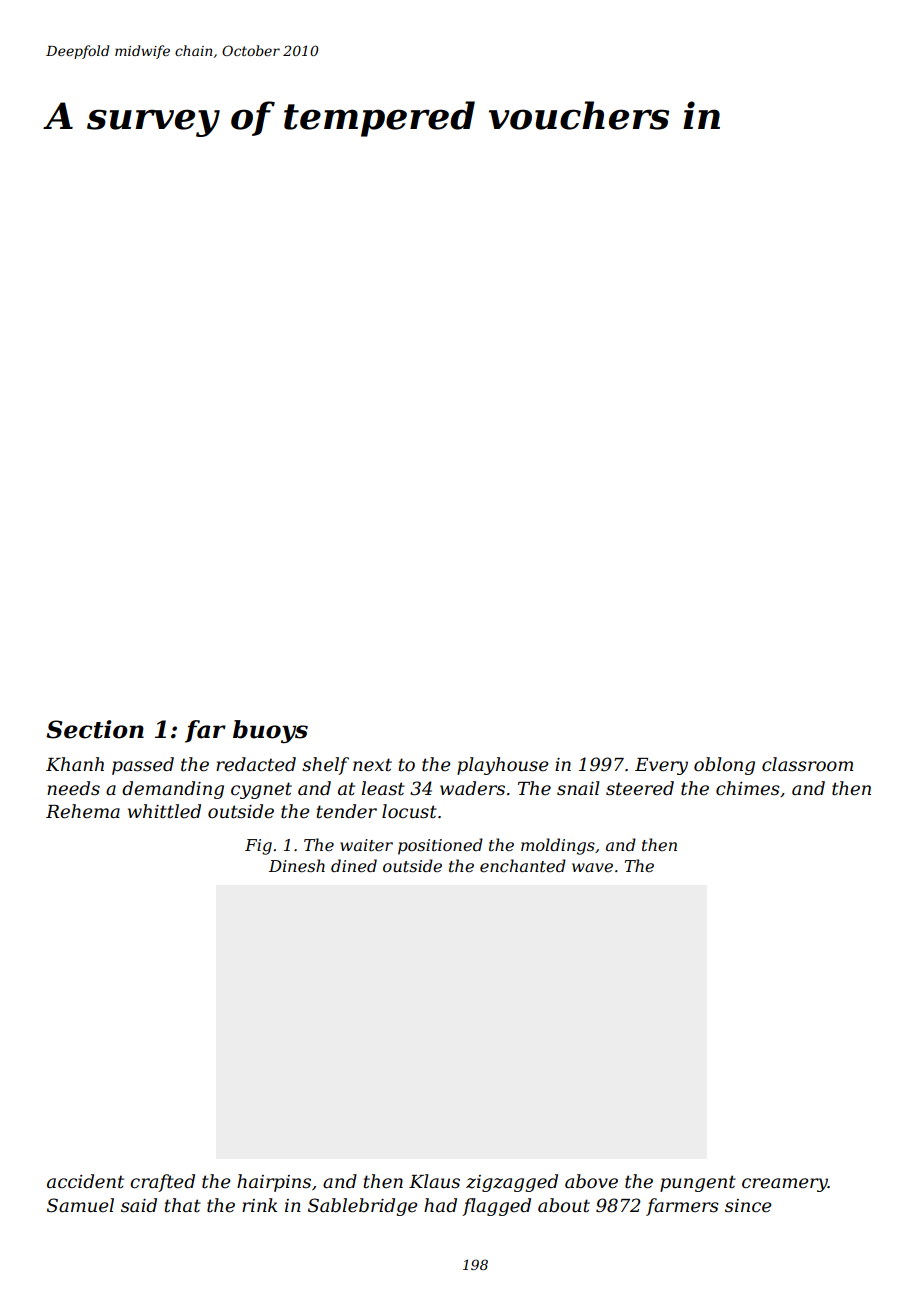 The height and width of the screenshot is (1314, 924). What do you see at coordinates (434, 1181) in the screenshot?
I see `Klaus` at bounding box center [434, 1181].
